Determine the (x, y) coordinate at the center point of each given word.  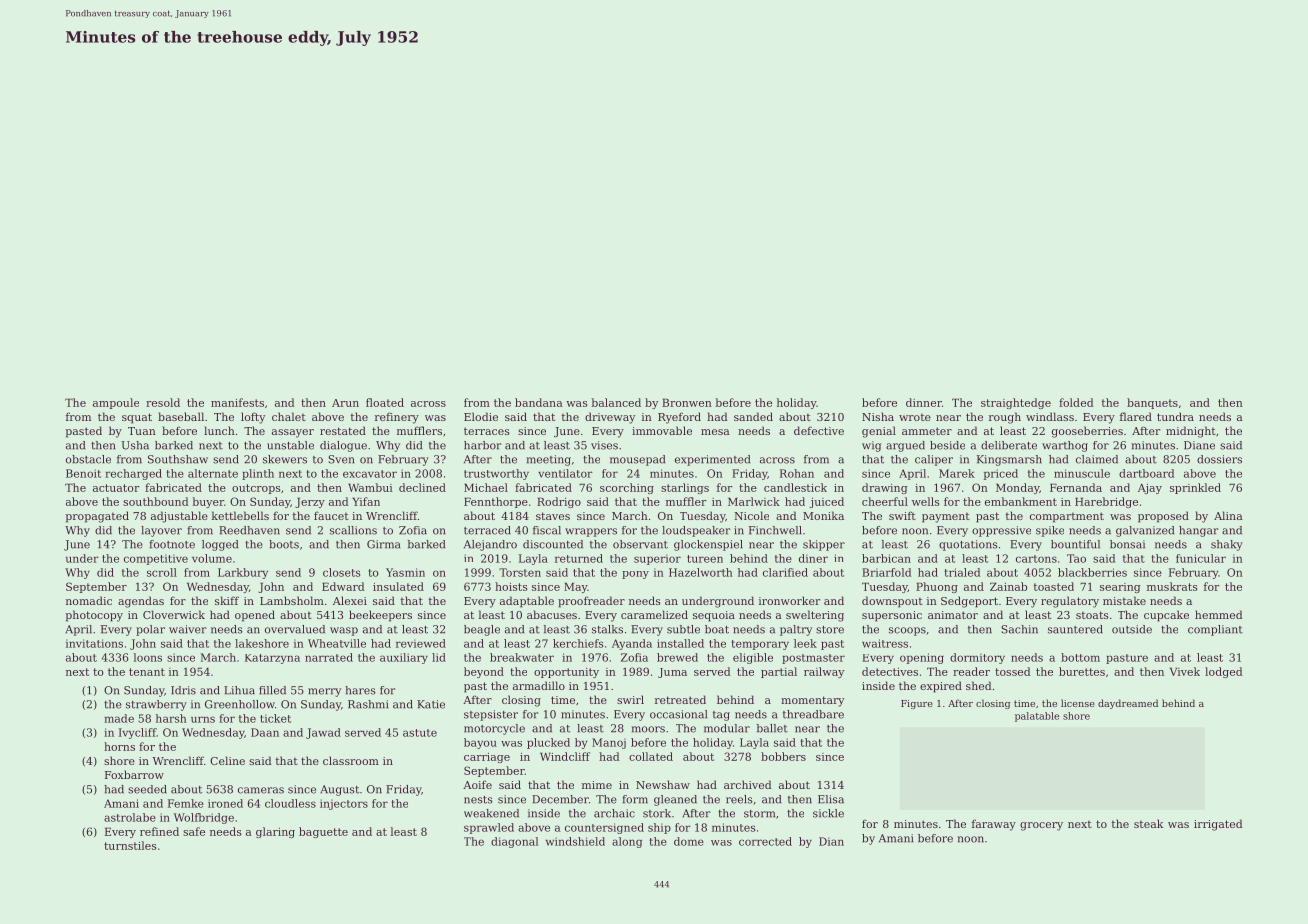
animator (953, 615)
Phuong (937, 587)
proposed (1163, 517)
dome (689, 841)
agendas (141, 602)
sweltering (815, 616)
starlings (685, 488)
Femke (186, 803)
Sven (341, 459)
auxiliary (404, 658)
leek (805, 643)
